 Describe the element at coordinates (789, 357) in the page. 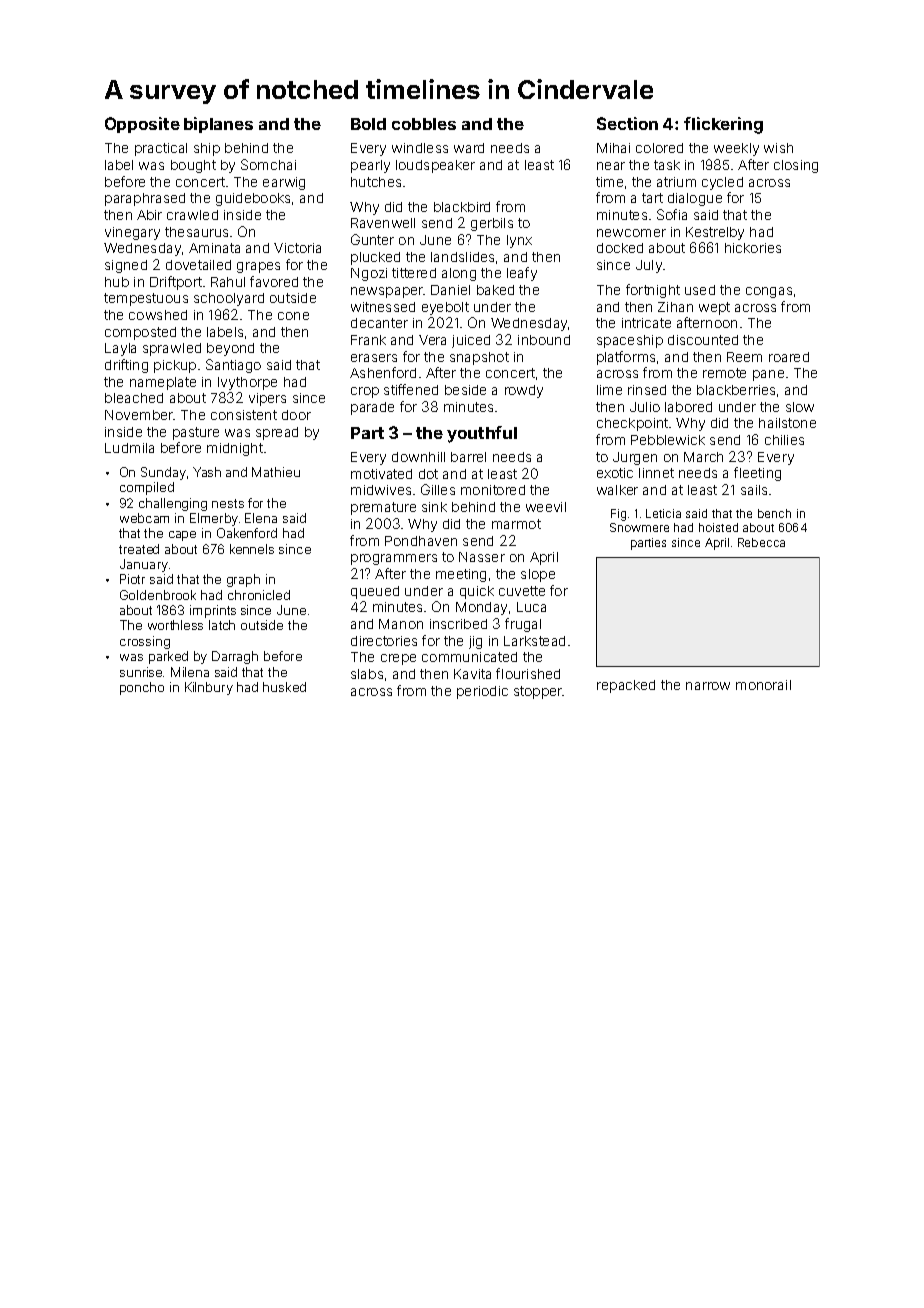

I see `roared` at that location.
